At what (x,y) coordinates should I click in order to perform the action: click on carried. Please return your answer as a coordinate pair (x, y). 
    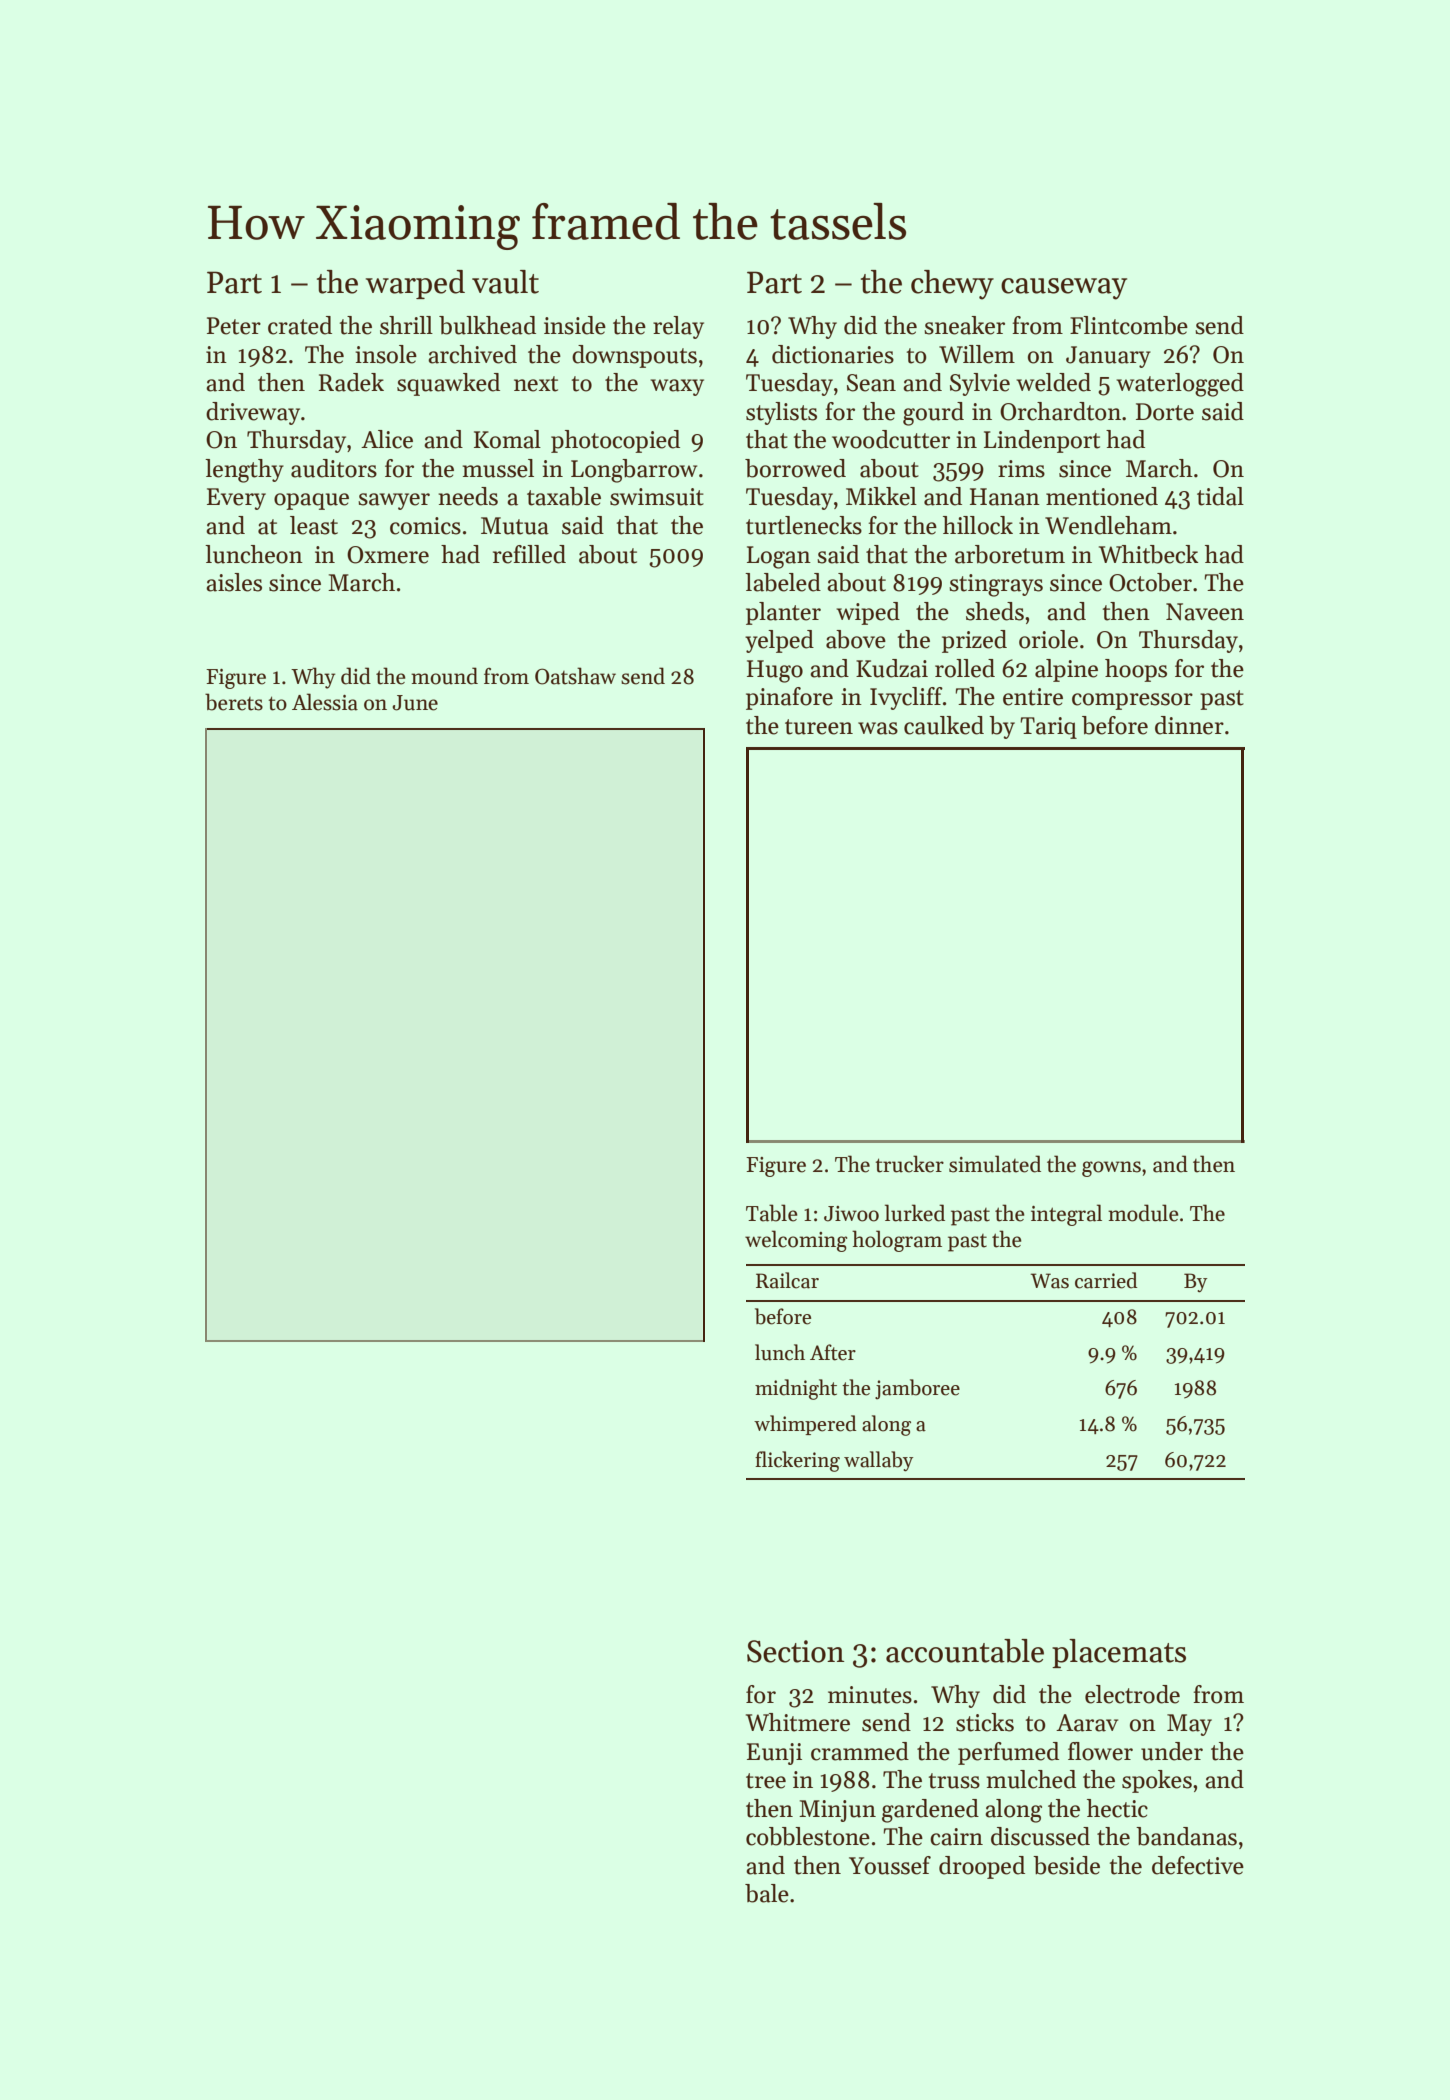
    Looking at the image, I should click on (1106, 1280).
